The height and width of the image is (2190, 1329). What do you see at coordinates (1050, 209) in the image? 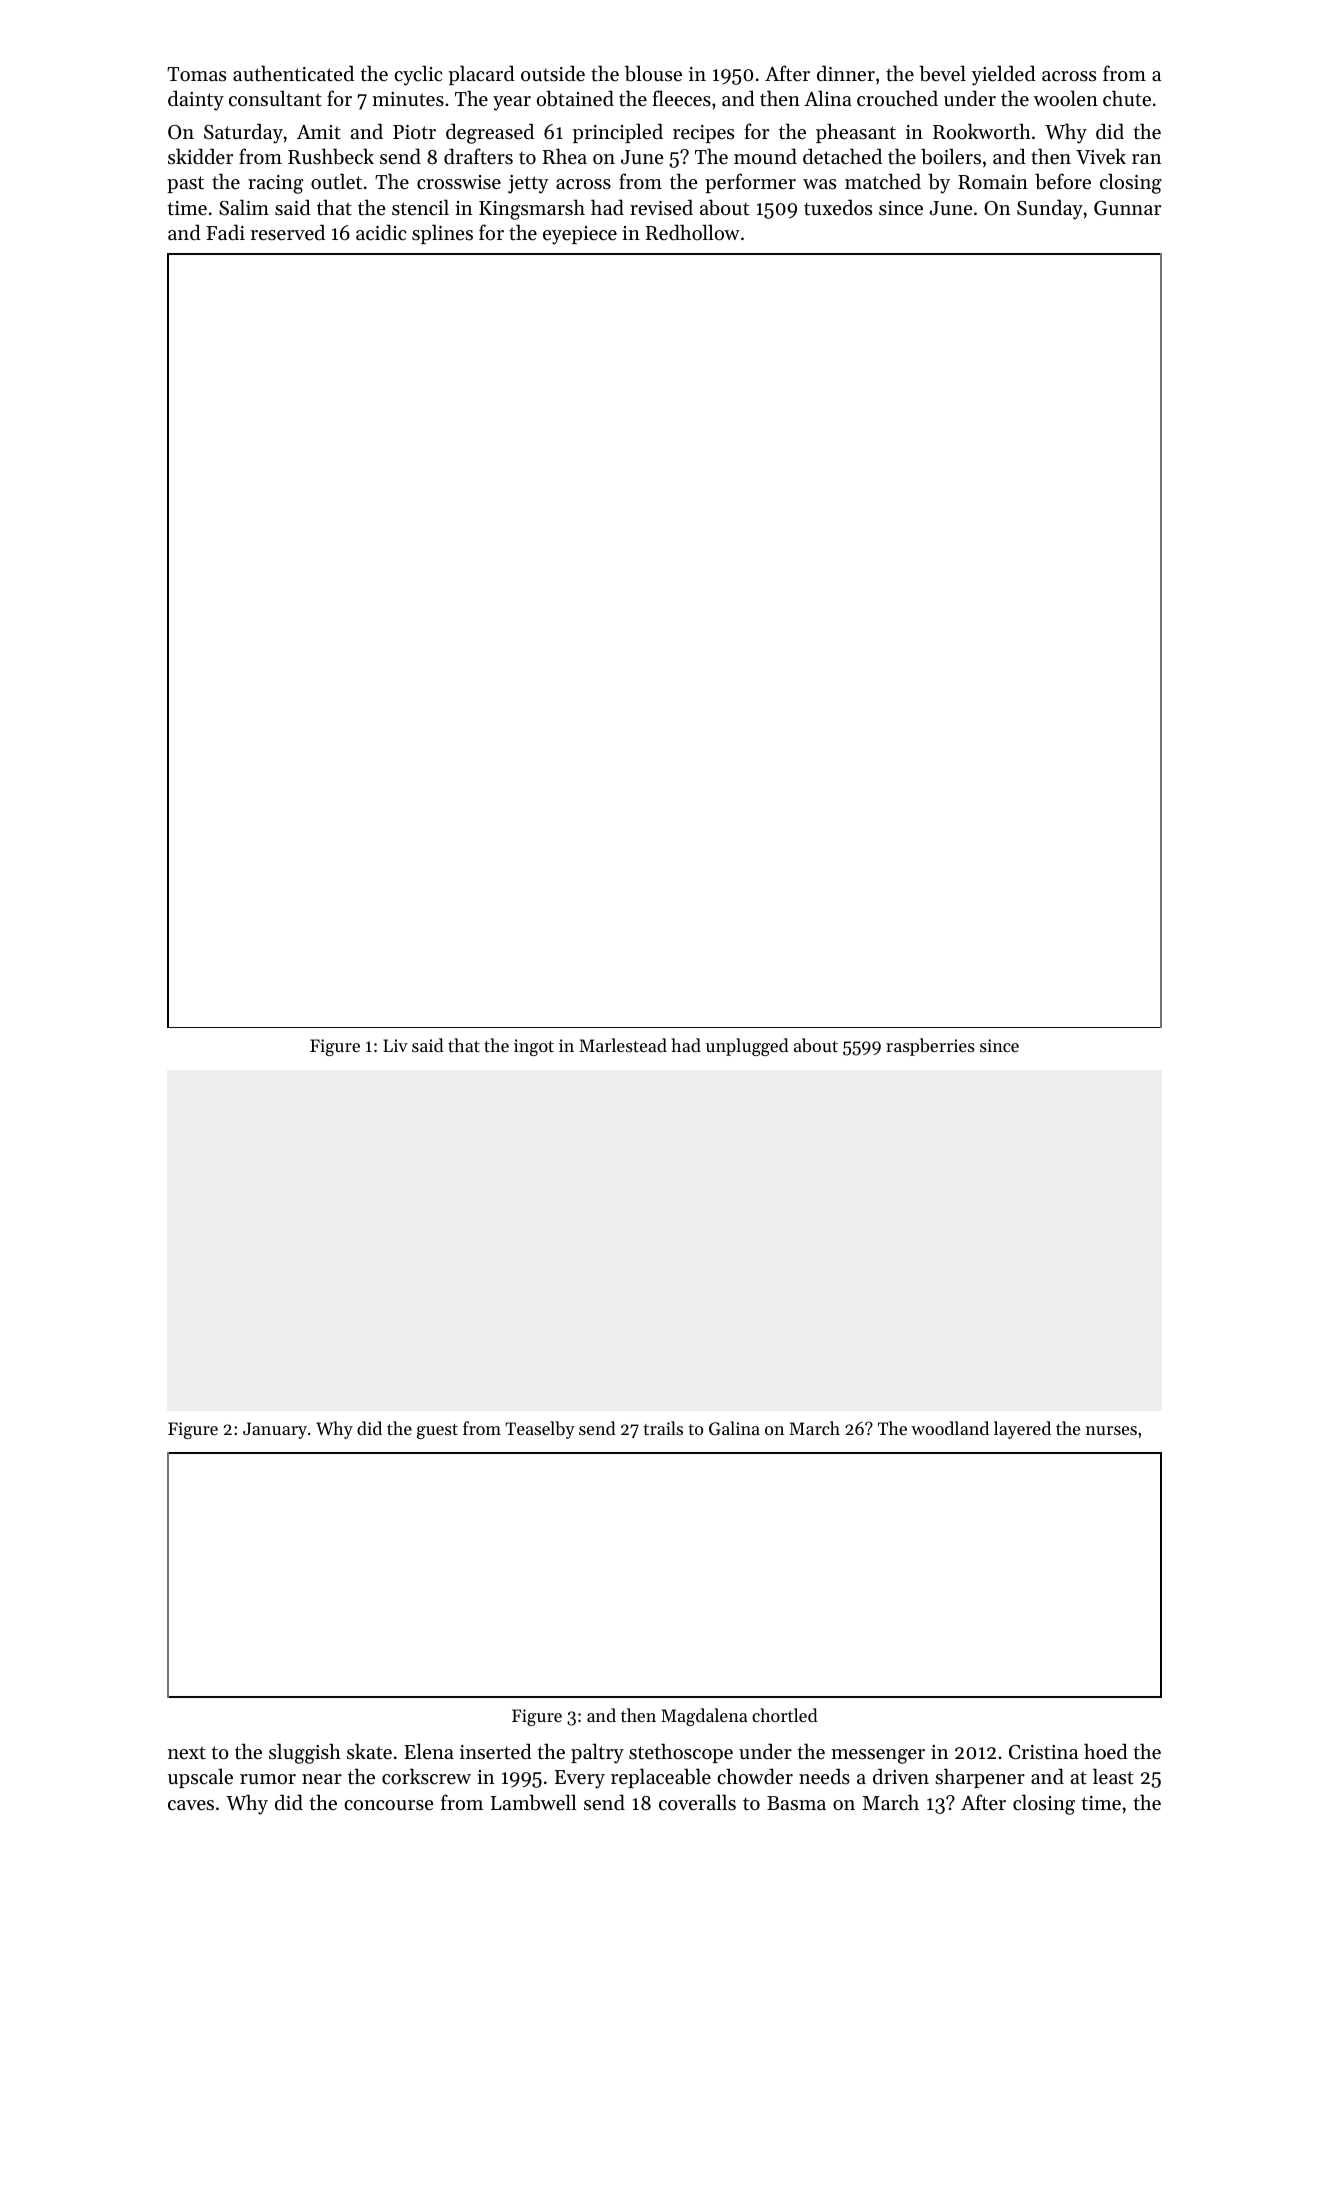
I see `Sunday` at bounding box center [1050, 209].
